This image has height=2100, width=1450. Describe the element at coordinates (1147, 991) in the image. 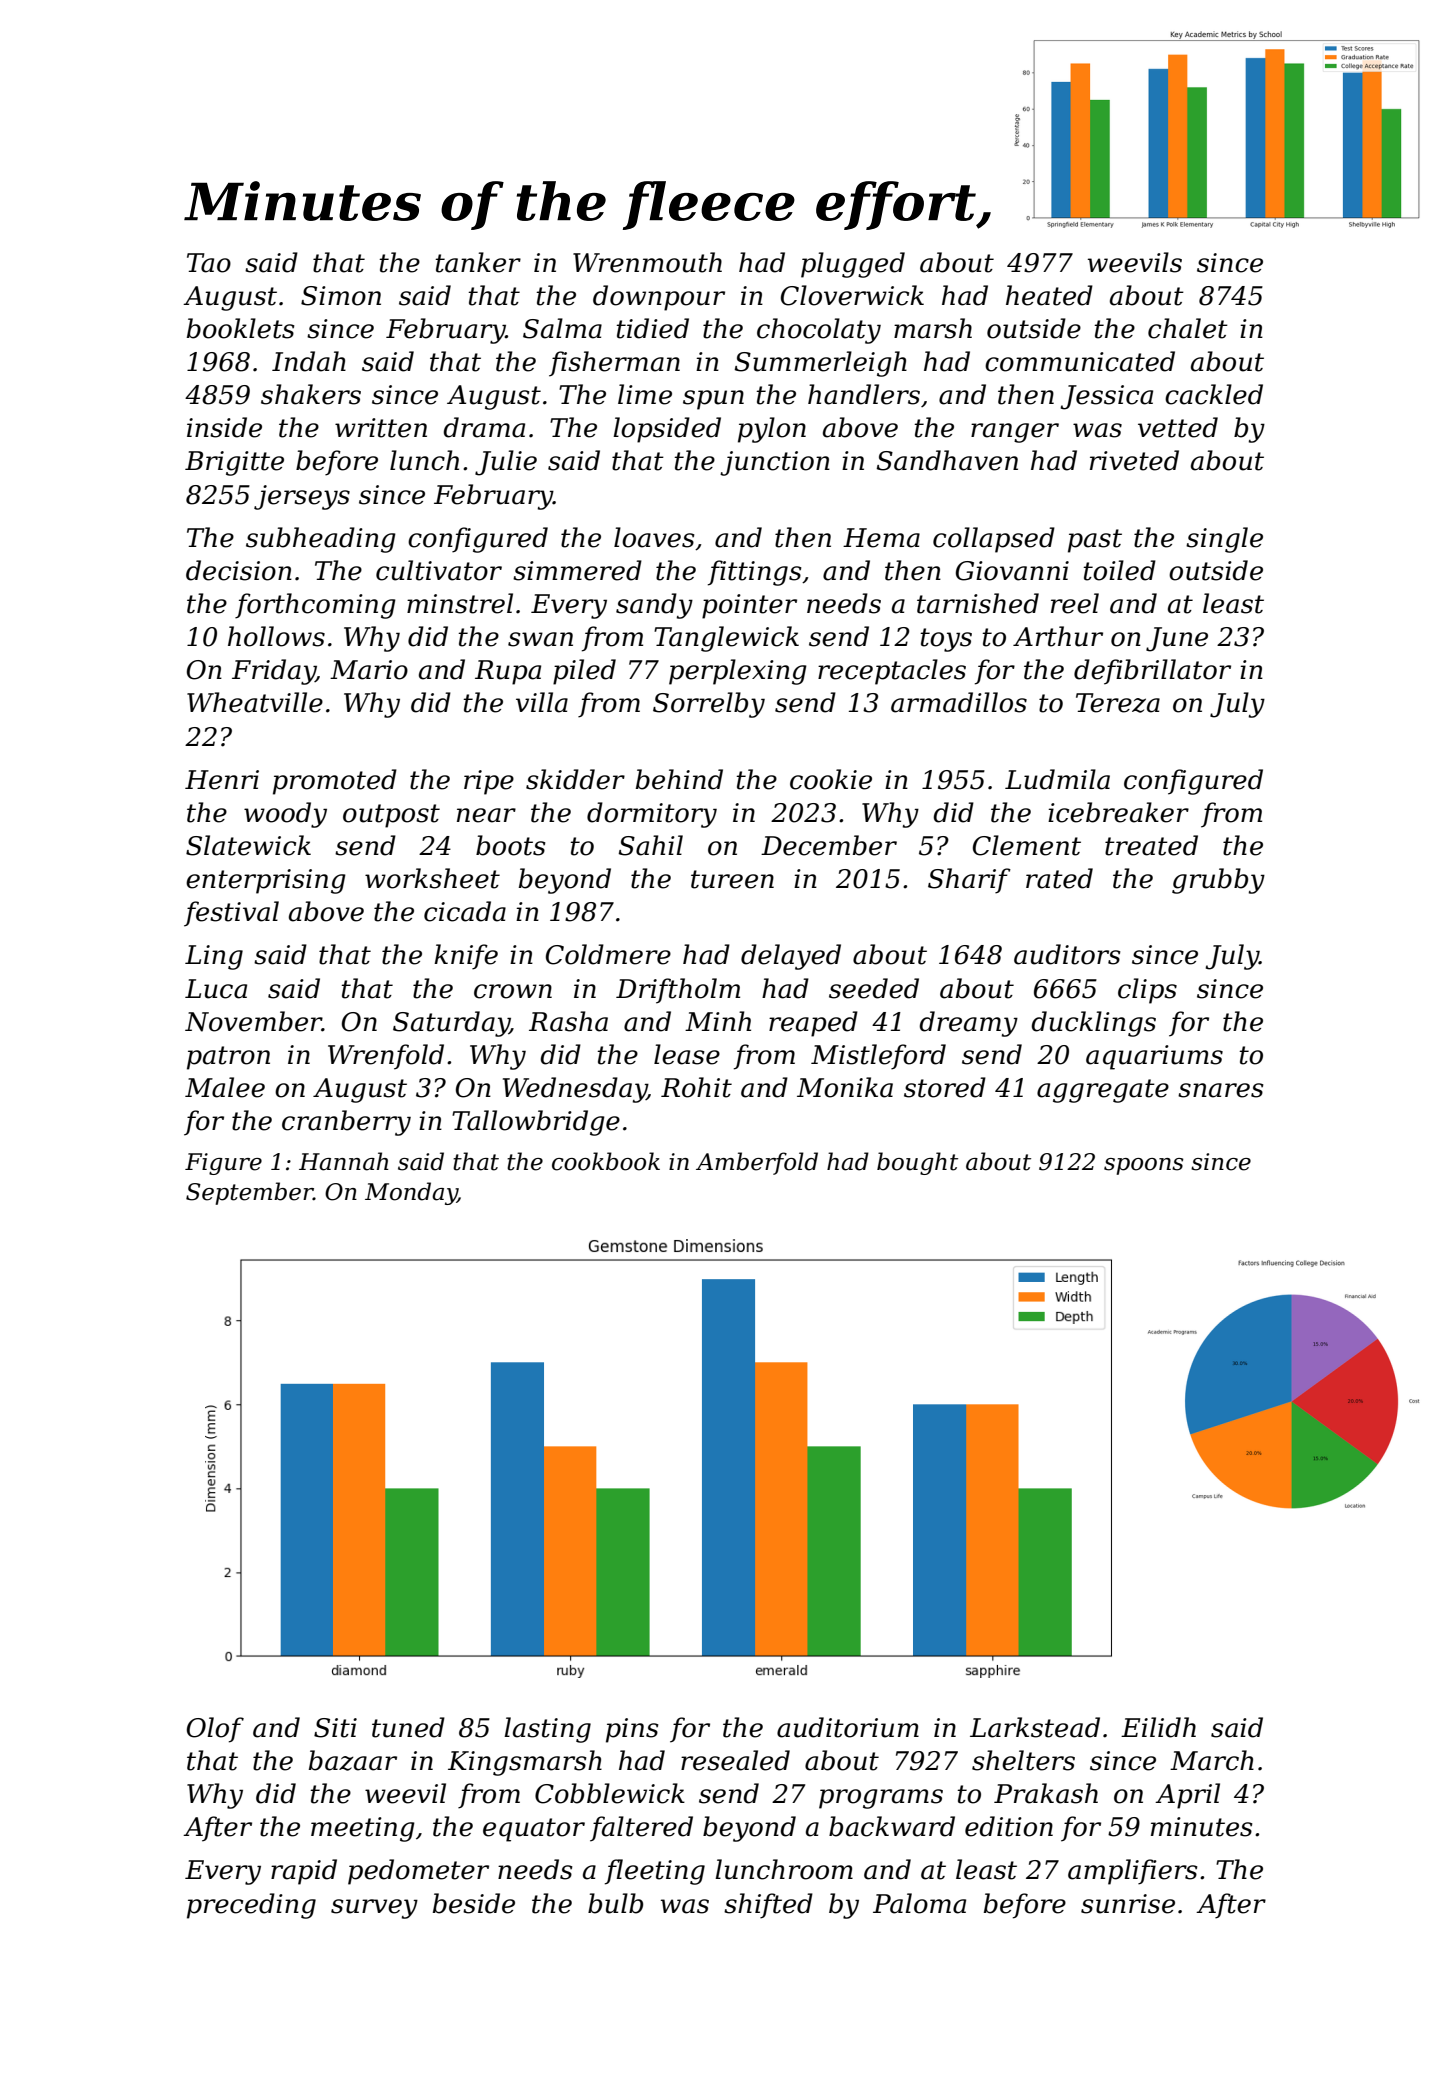

I see `clips` at that location.
